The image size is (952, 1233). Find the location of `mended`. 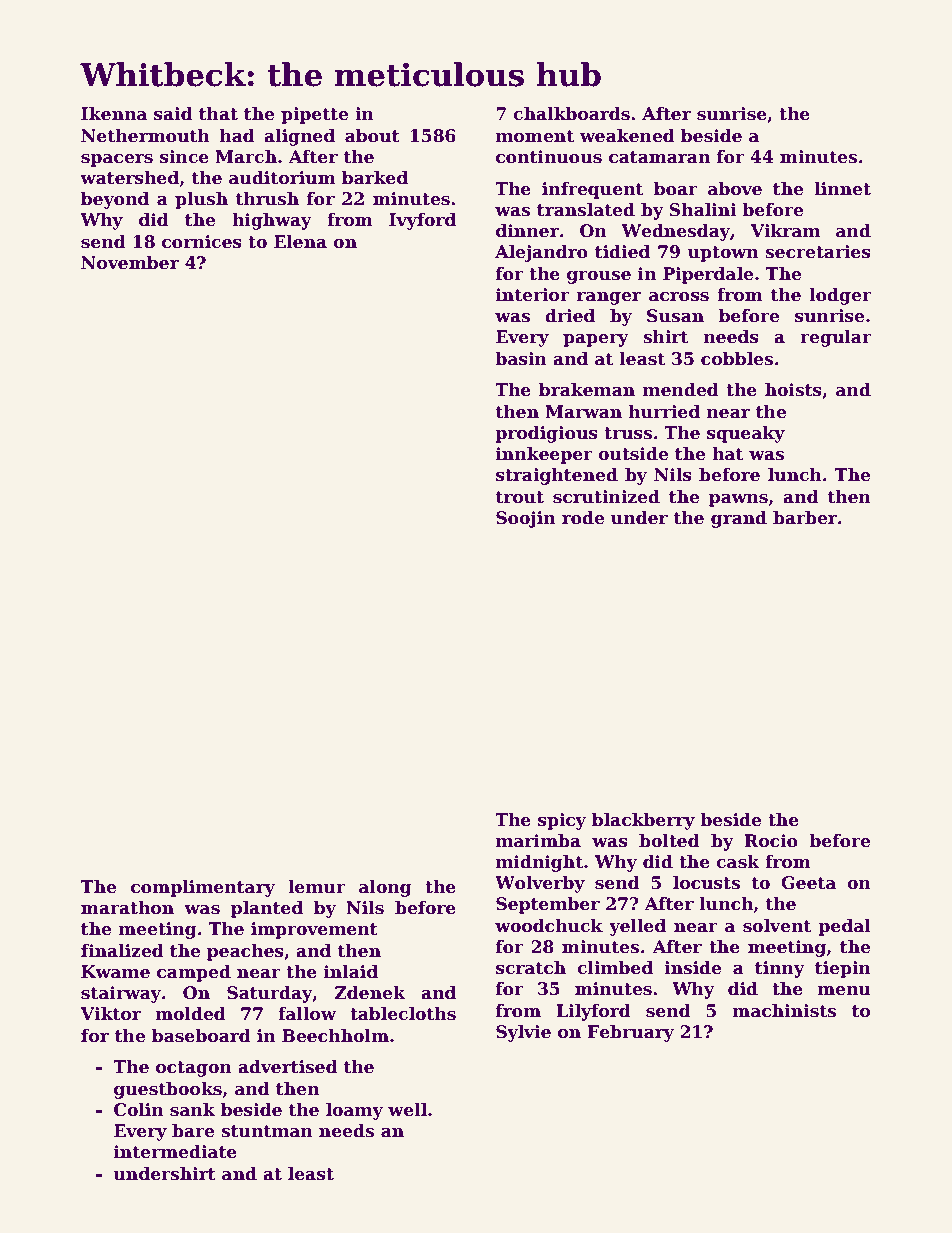

mended is located at coordinates (681, 390).
